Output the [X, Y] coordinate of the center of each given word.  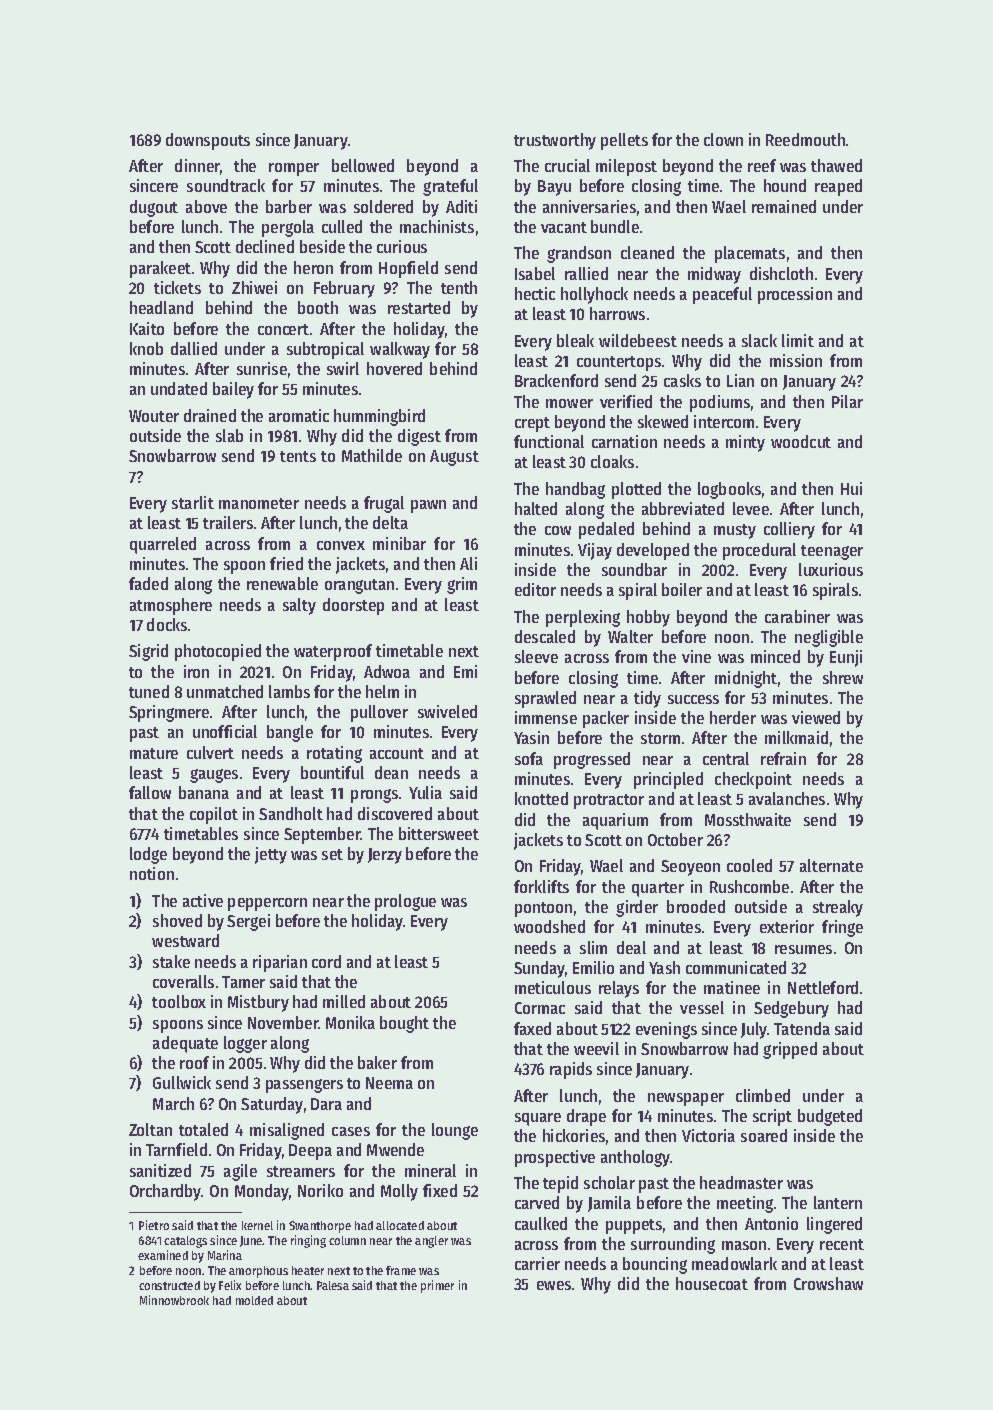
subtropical [325, 350]
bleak [575, 340]
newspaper [686, 1099]
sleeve [536, 656]
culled [342, 226]
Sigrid [148, 652]
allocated [400, 1225]
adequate [185, 1044]
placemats [750, 254]
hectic [535, 293]
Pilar [847, 401]
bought [404, 1024]
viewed [816, 717]
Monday [262, 1192]
